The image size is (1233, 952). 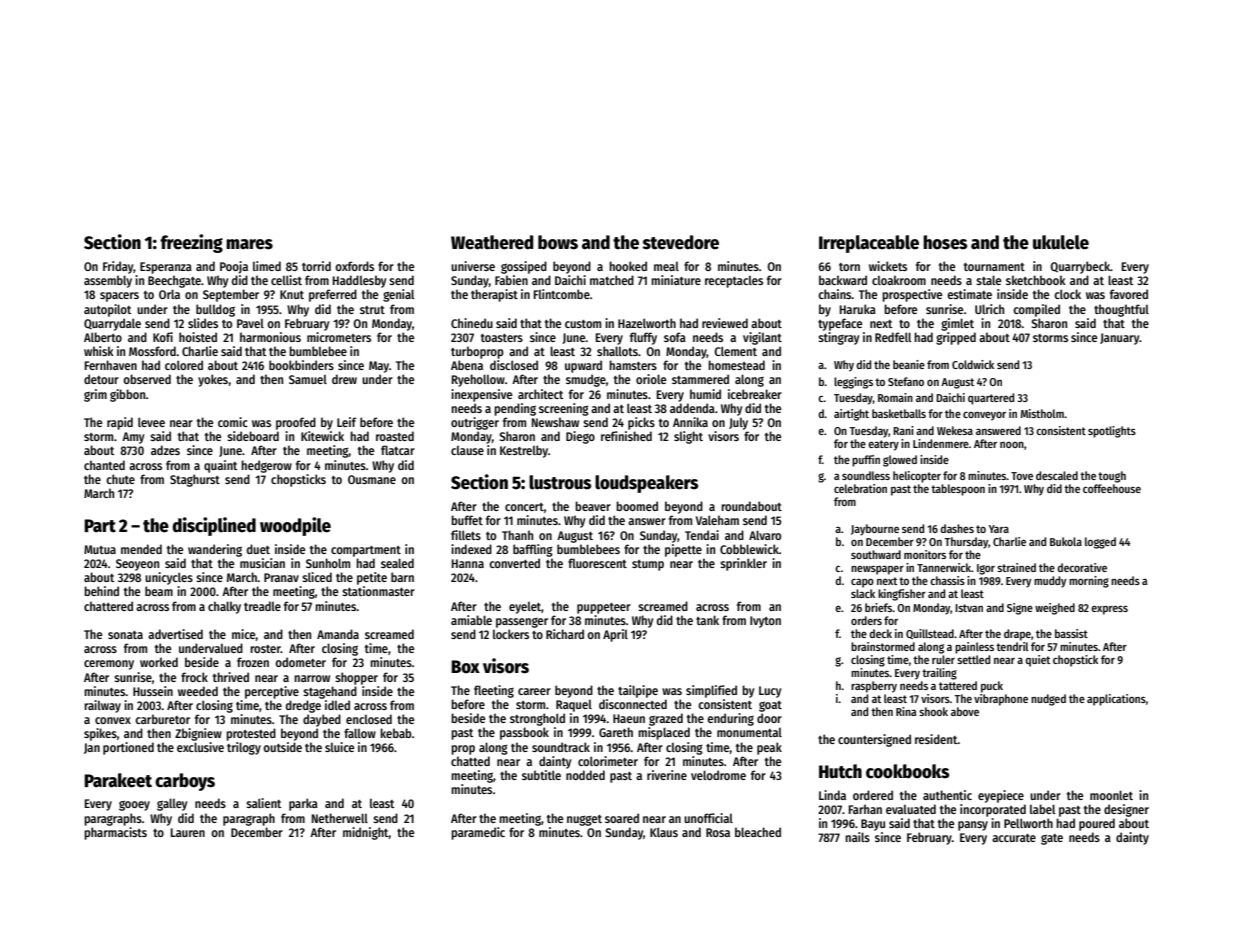 I want to click on Tove, so click(x=1022, y=476).
